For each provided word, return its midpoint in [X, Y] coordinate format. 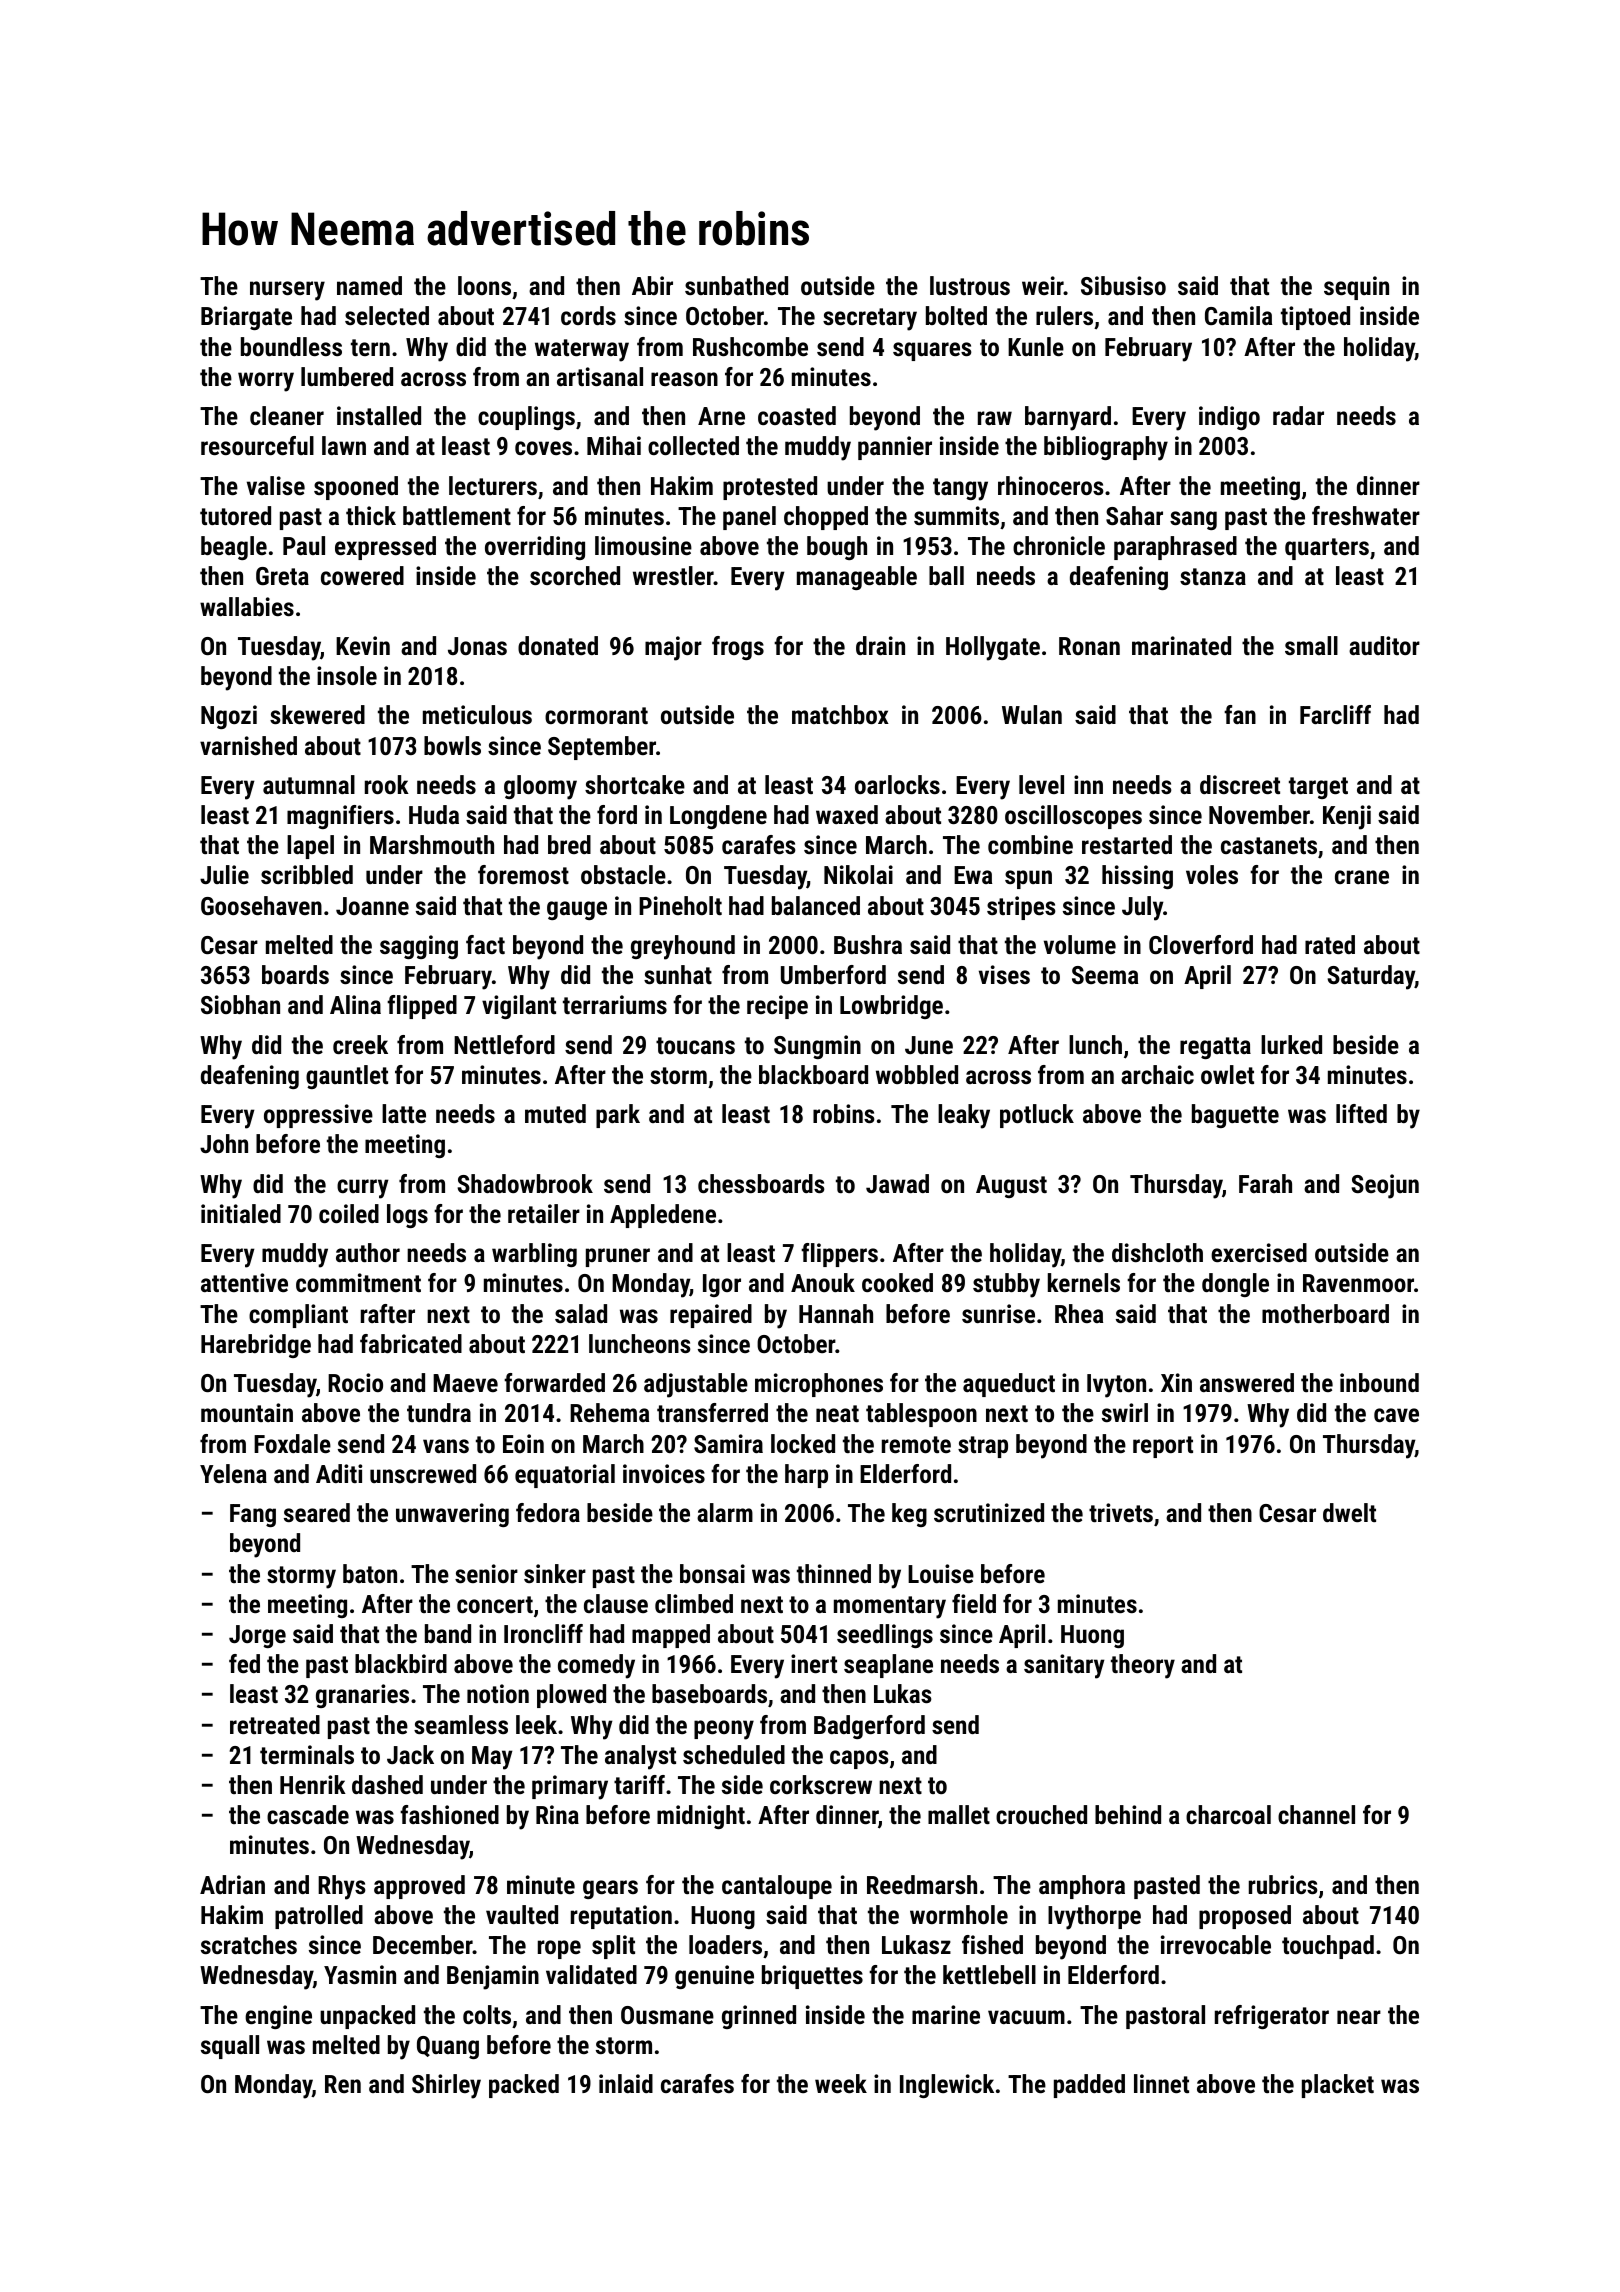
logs [407, 1216]
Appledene [663, 1216]
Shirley [446, 2086]
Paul [304, 545]
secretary [870, 319]
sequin [1356, 288]
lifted [1361, 1113]
